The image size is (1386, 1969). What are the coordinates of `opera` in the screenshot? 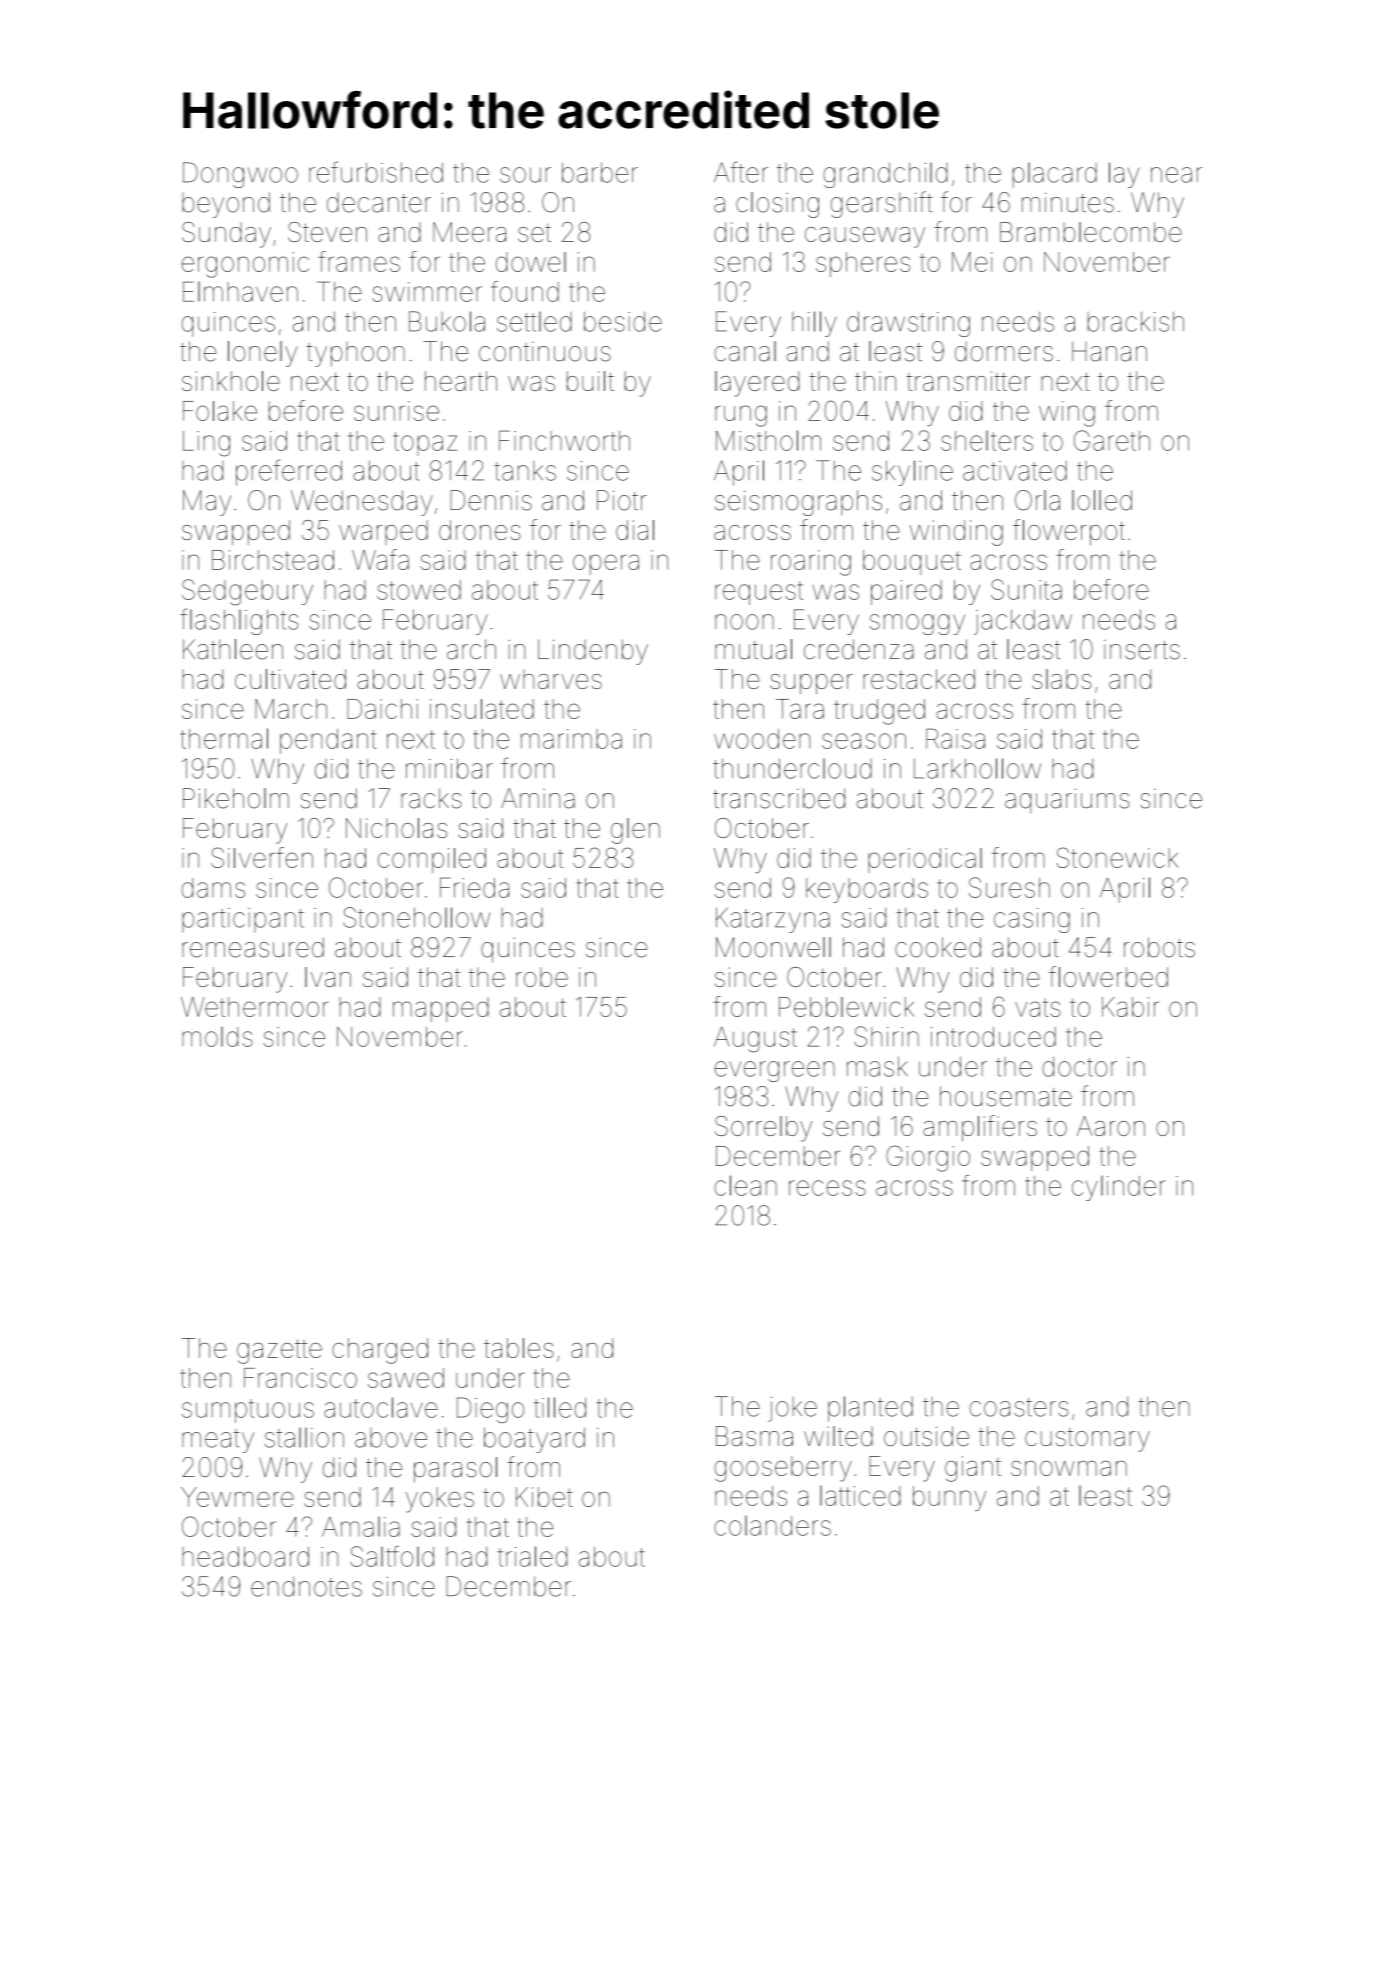 It's located at (606, 564).
